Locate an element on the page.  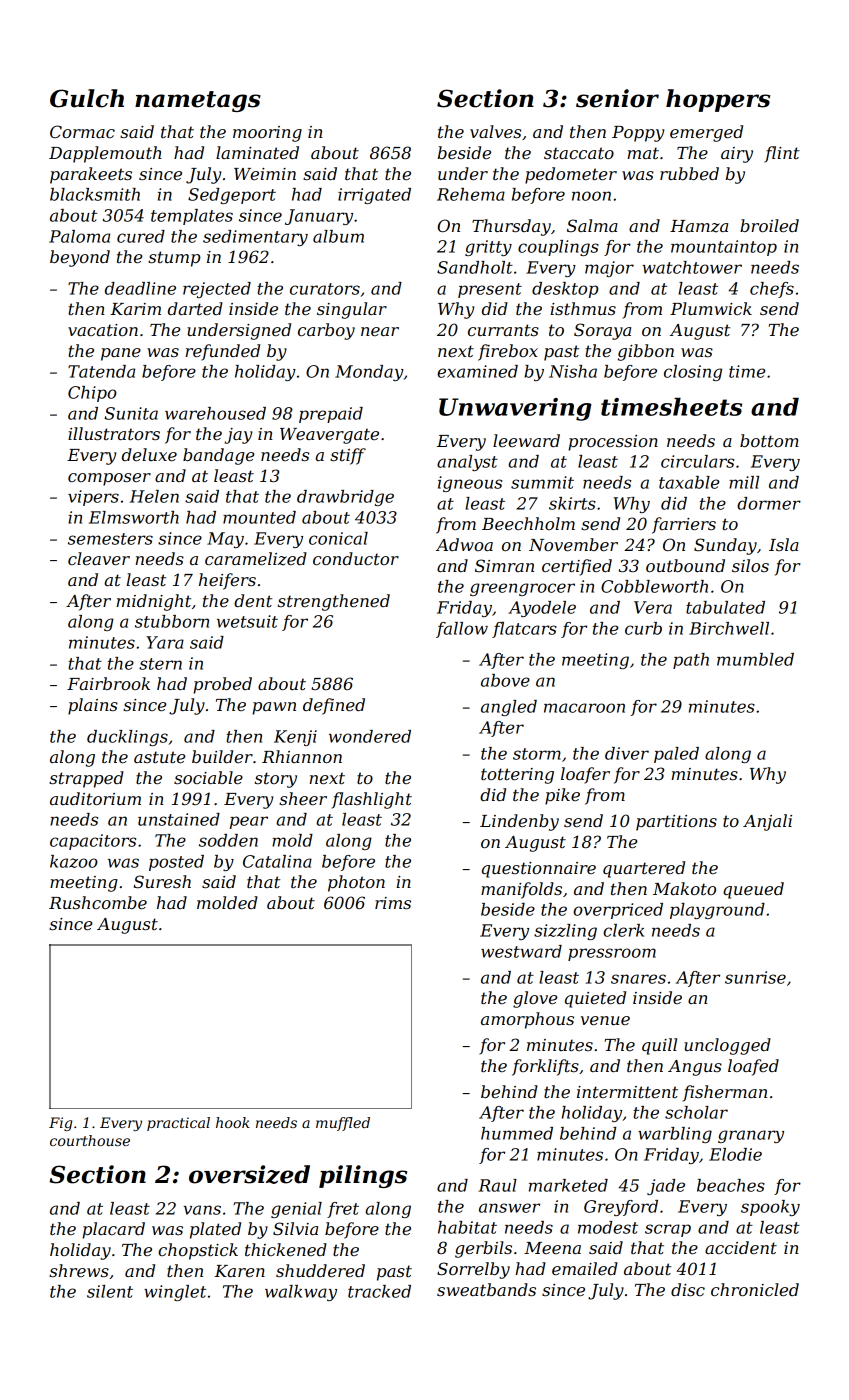
quill is located at coordinates (659, 1046).
